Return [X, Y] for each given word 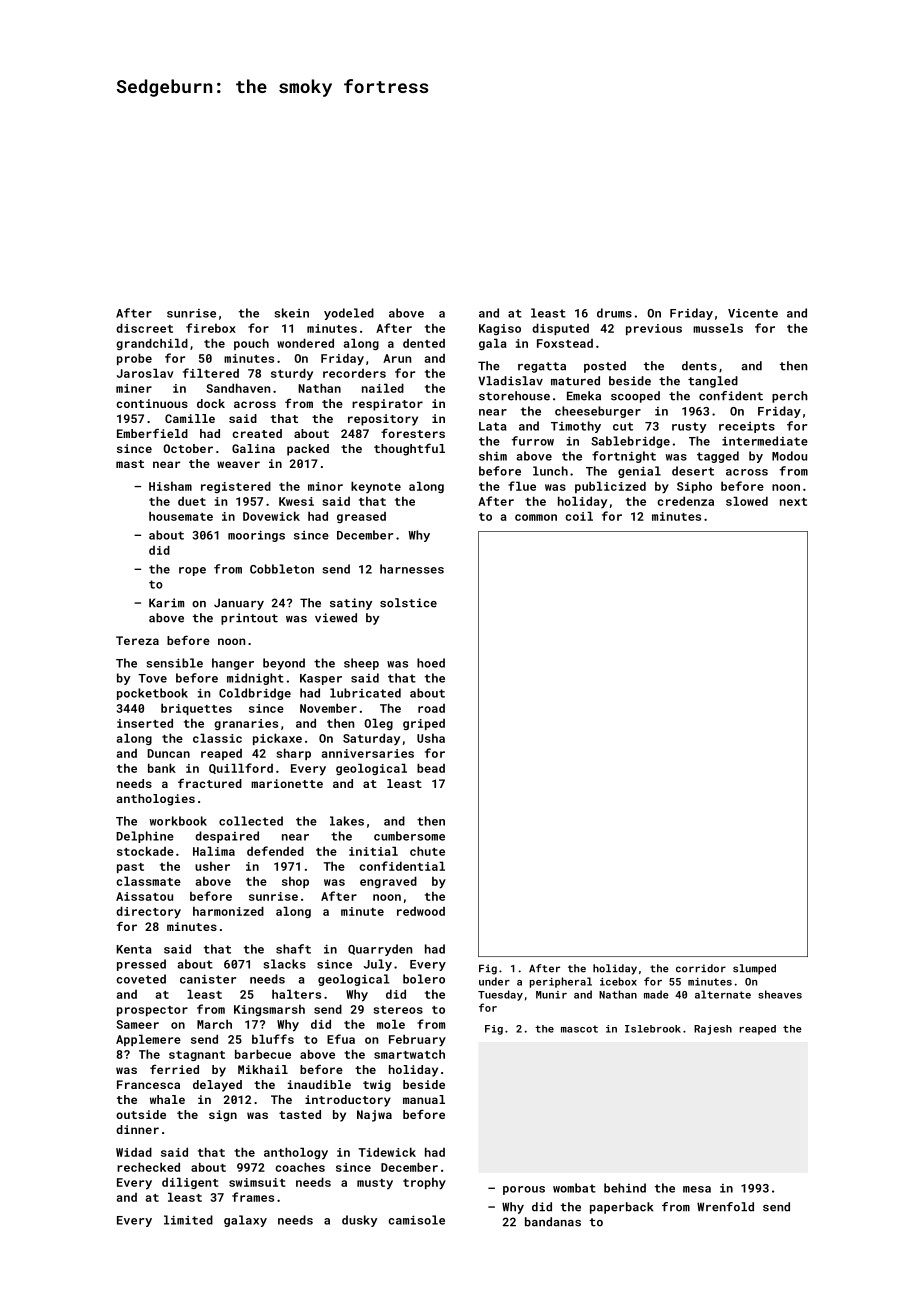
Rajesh [713, 1030]
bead [431, 768]
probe [134, 359]
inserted [145, 723]
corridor [701, 968]
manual [424, 1099]
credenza [685, 501]
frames [253, 1197]
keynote [376, 487]
